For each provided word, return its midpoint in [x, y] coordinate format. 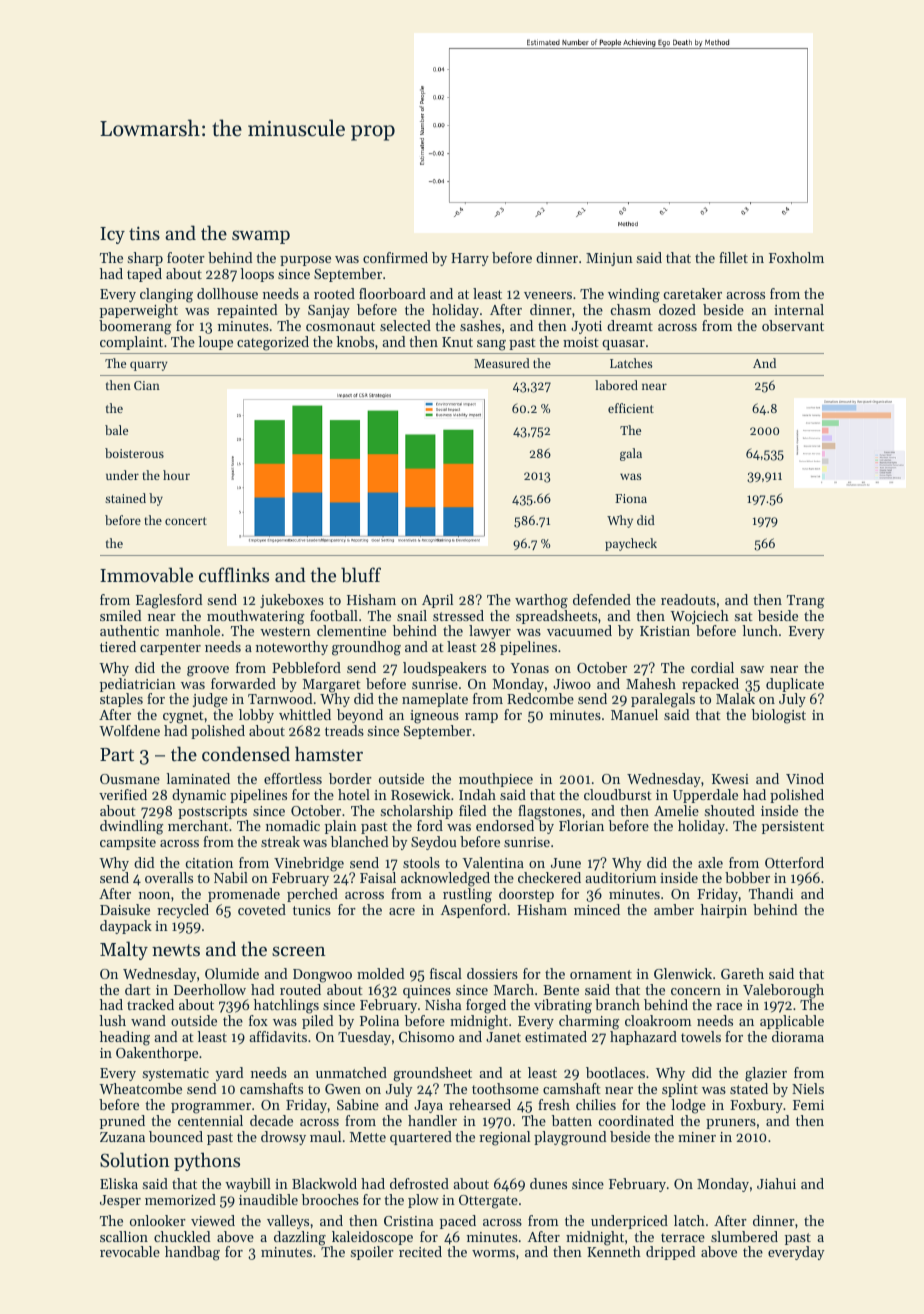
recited [420, 1251]
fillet [733, 257]
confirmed [395, 257]
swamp [261, 237]
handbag [192, 1253]
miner [697, 1137]
